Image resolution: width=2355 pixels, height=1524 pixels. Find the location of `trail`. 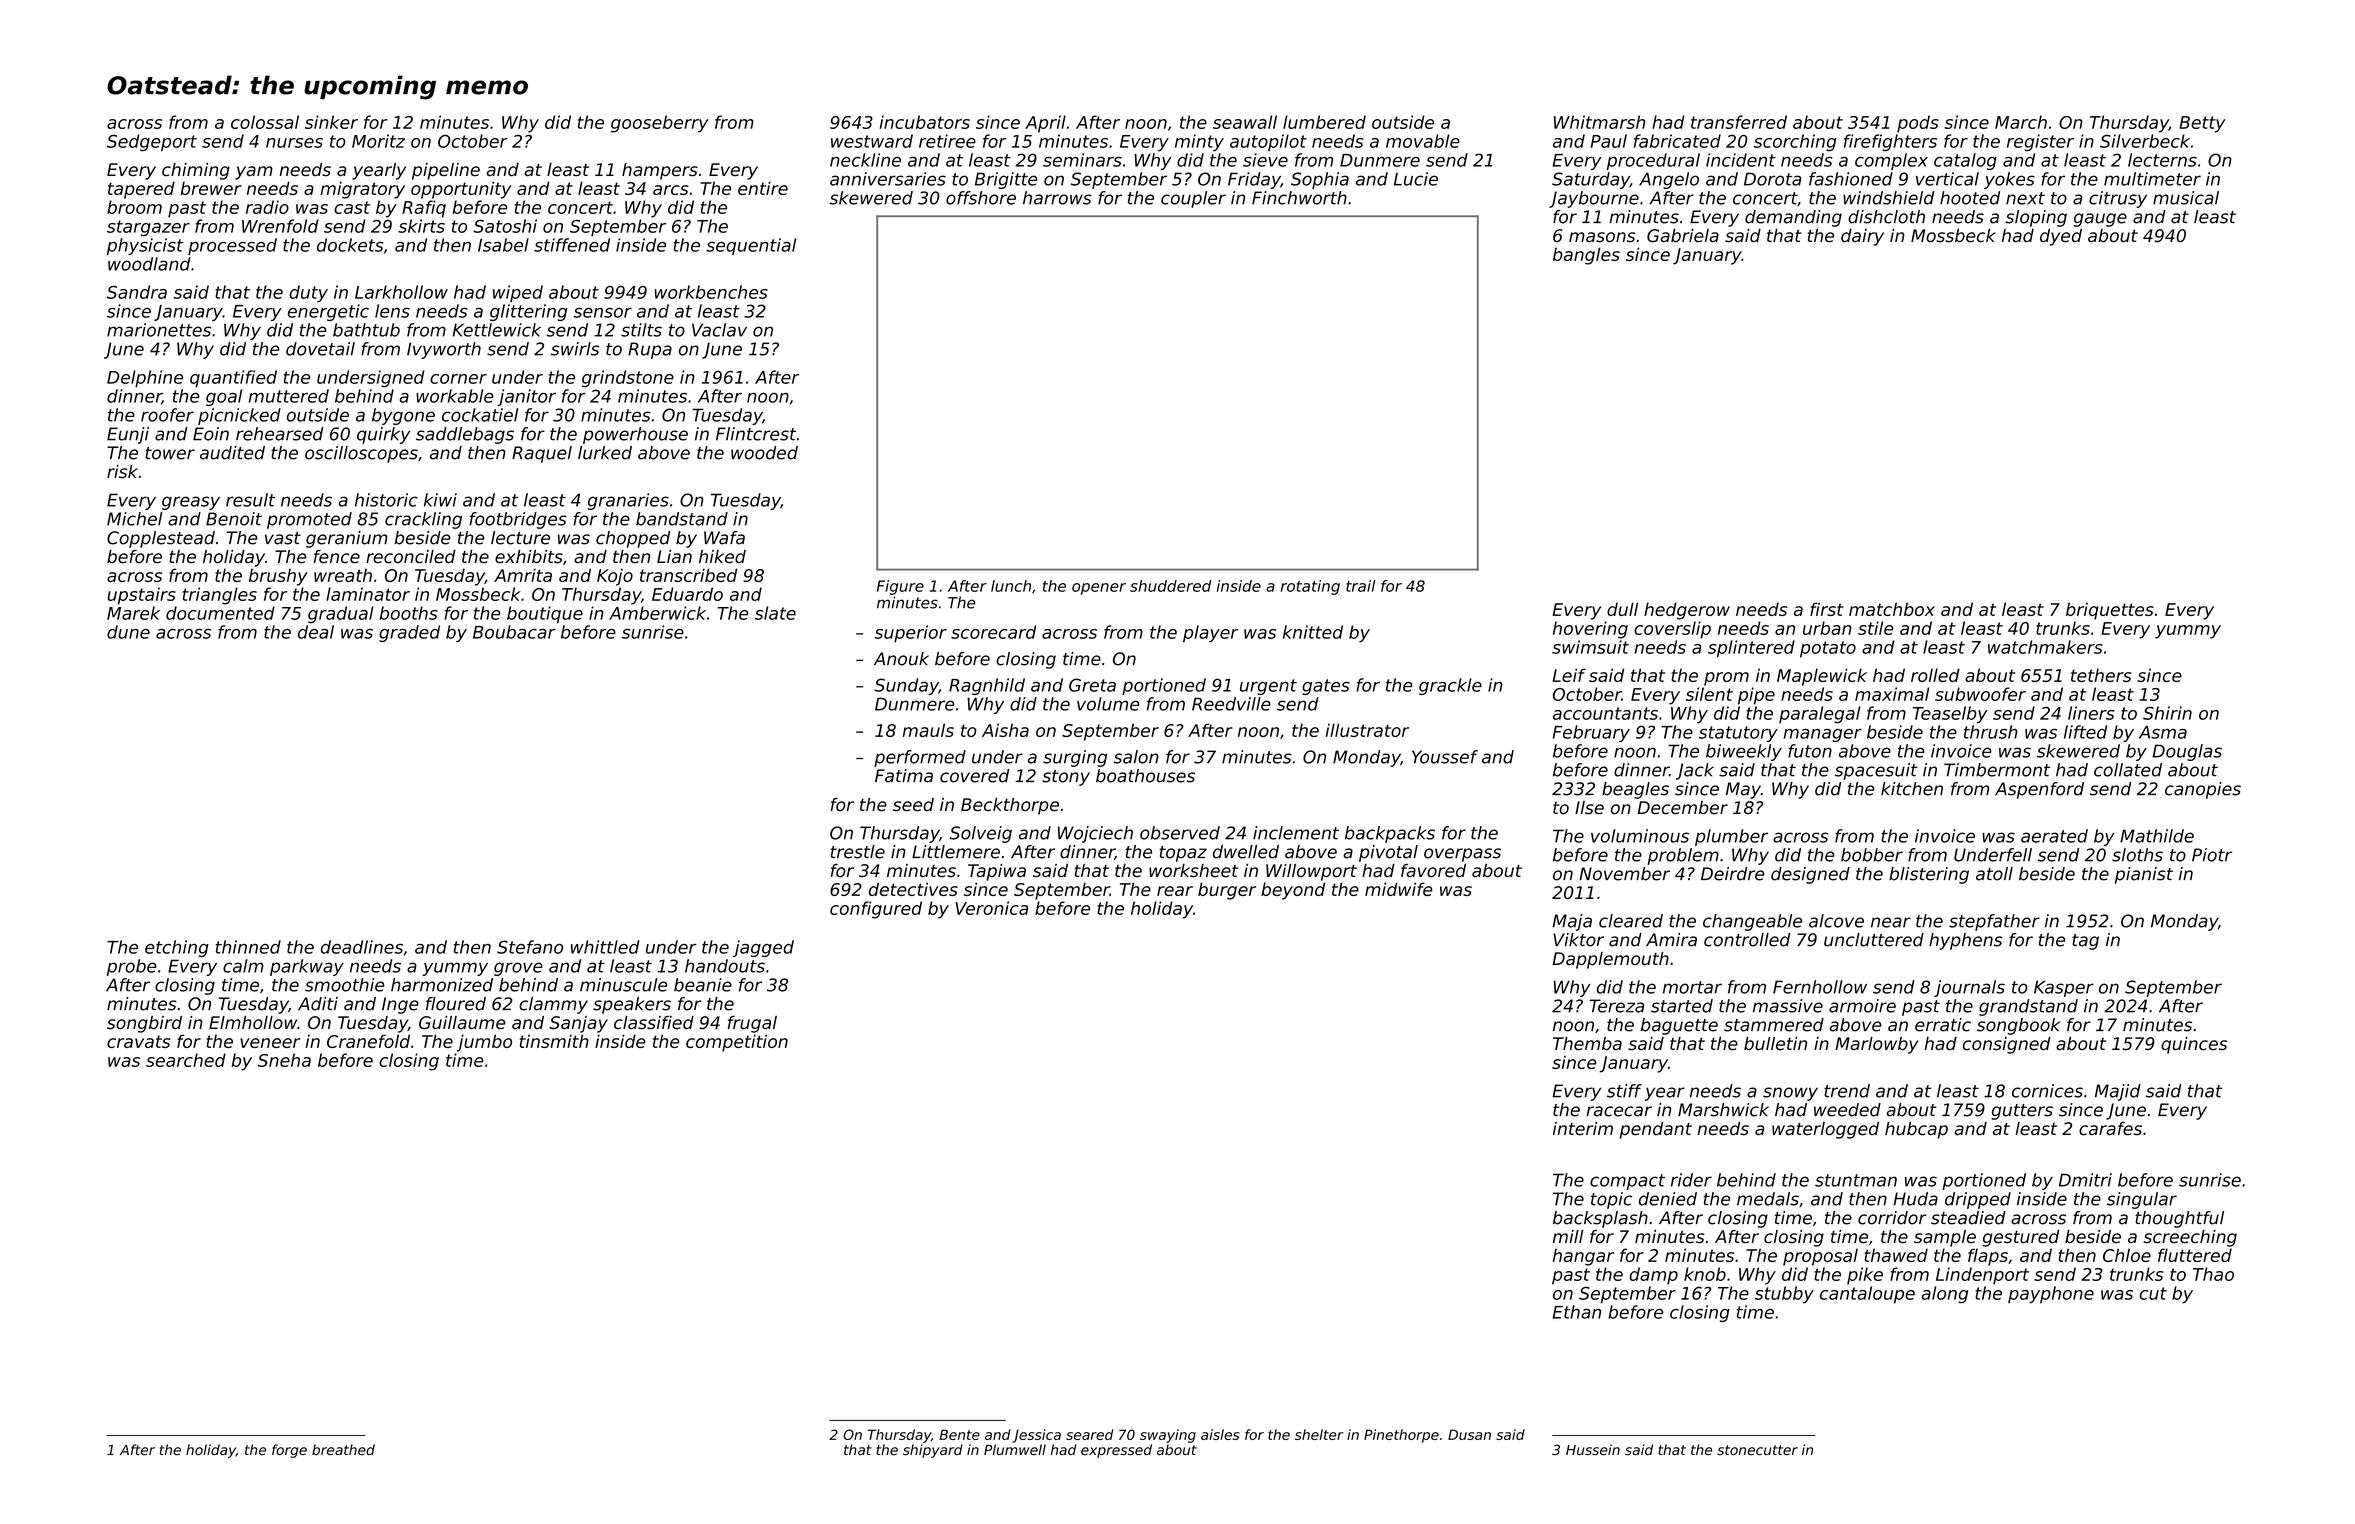

trail is located at coordinates (1360, 586).
